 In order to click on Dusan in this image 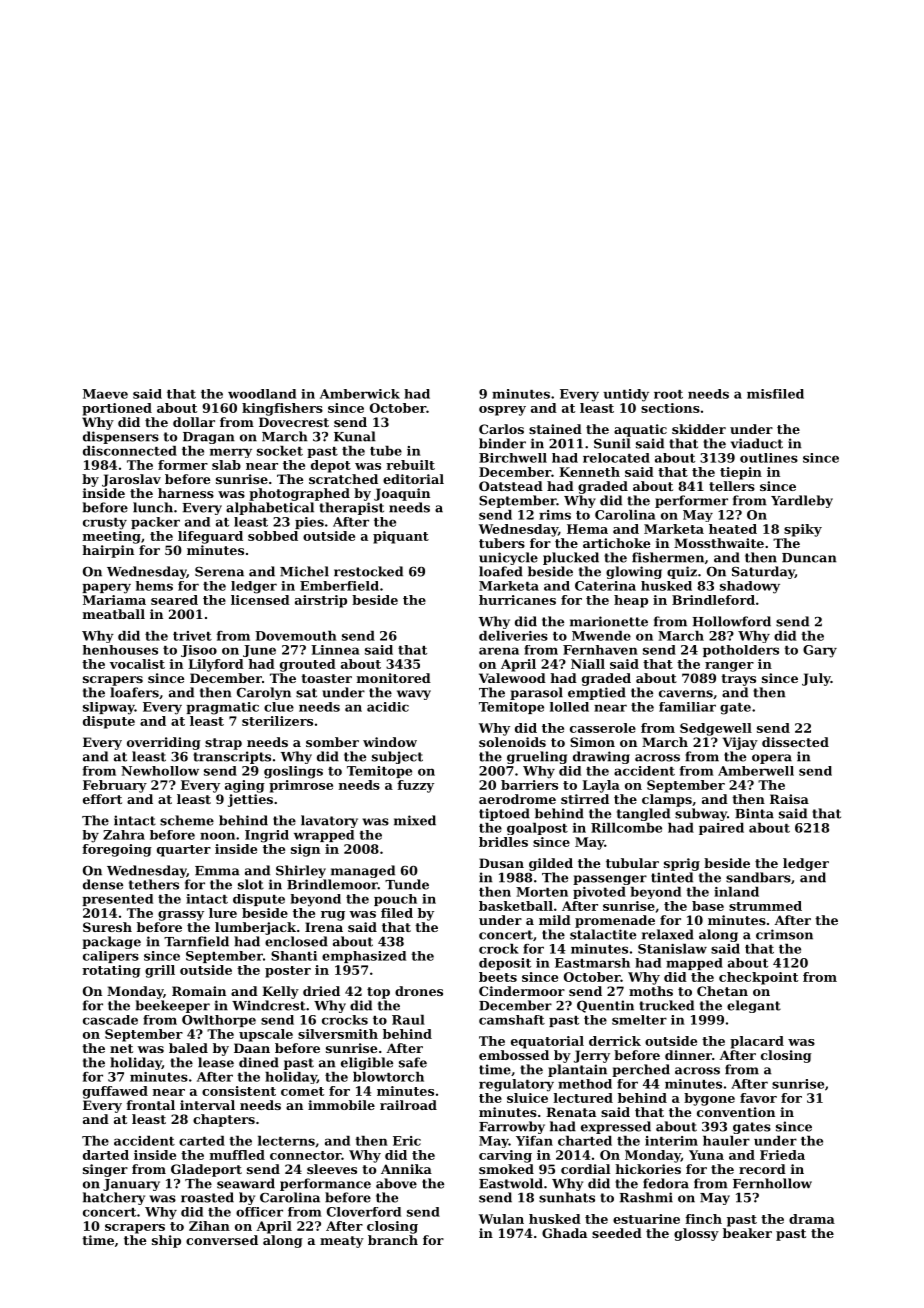, I will do `click(501, 863)`.
